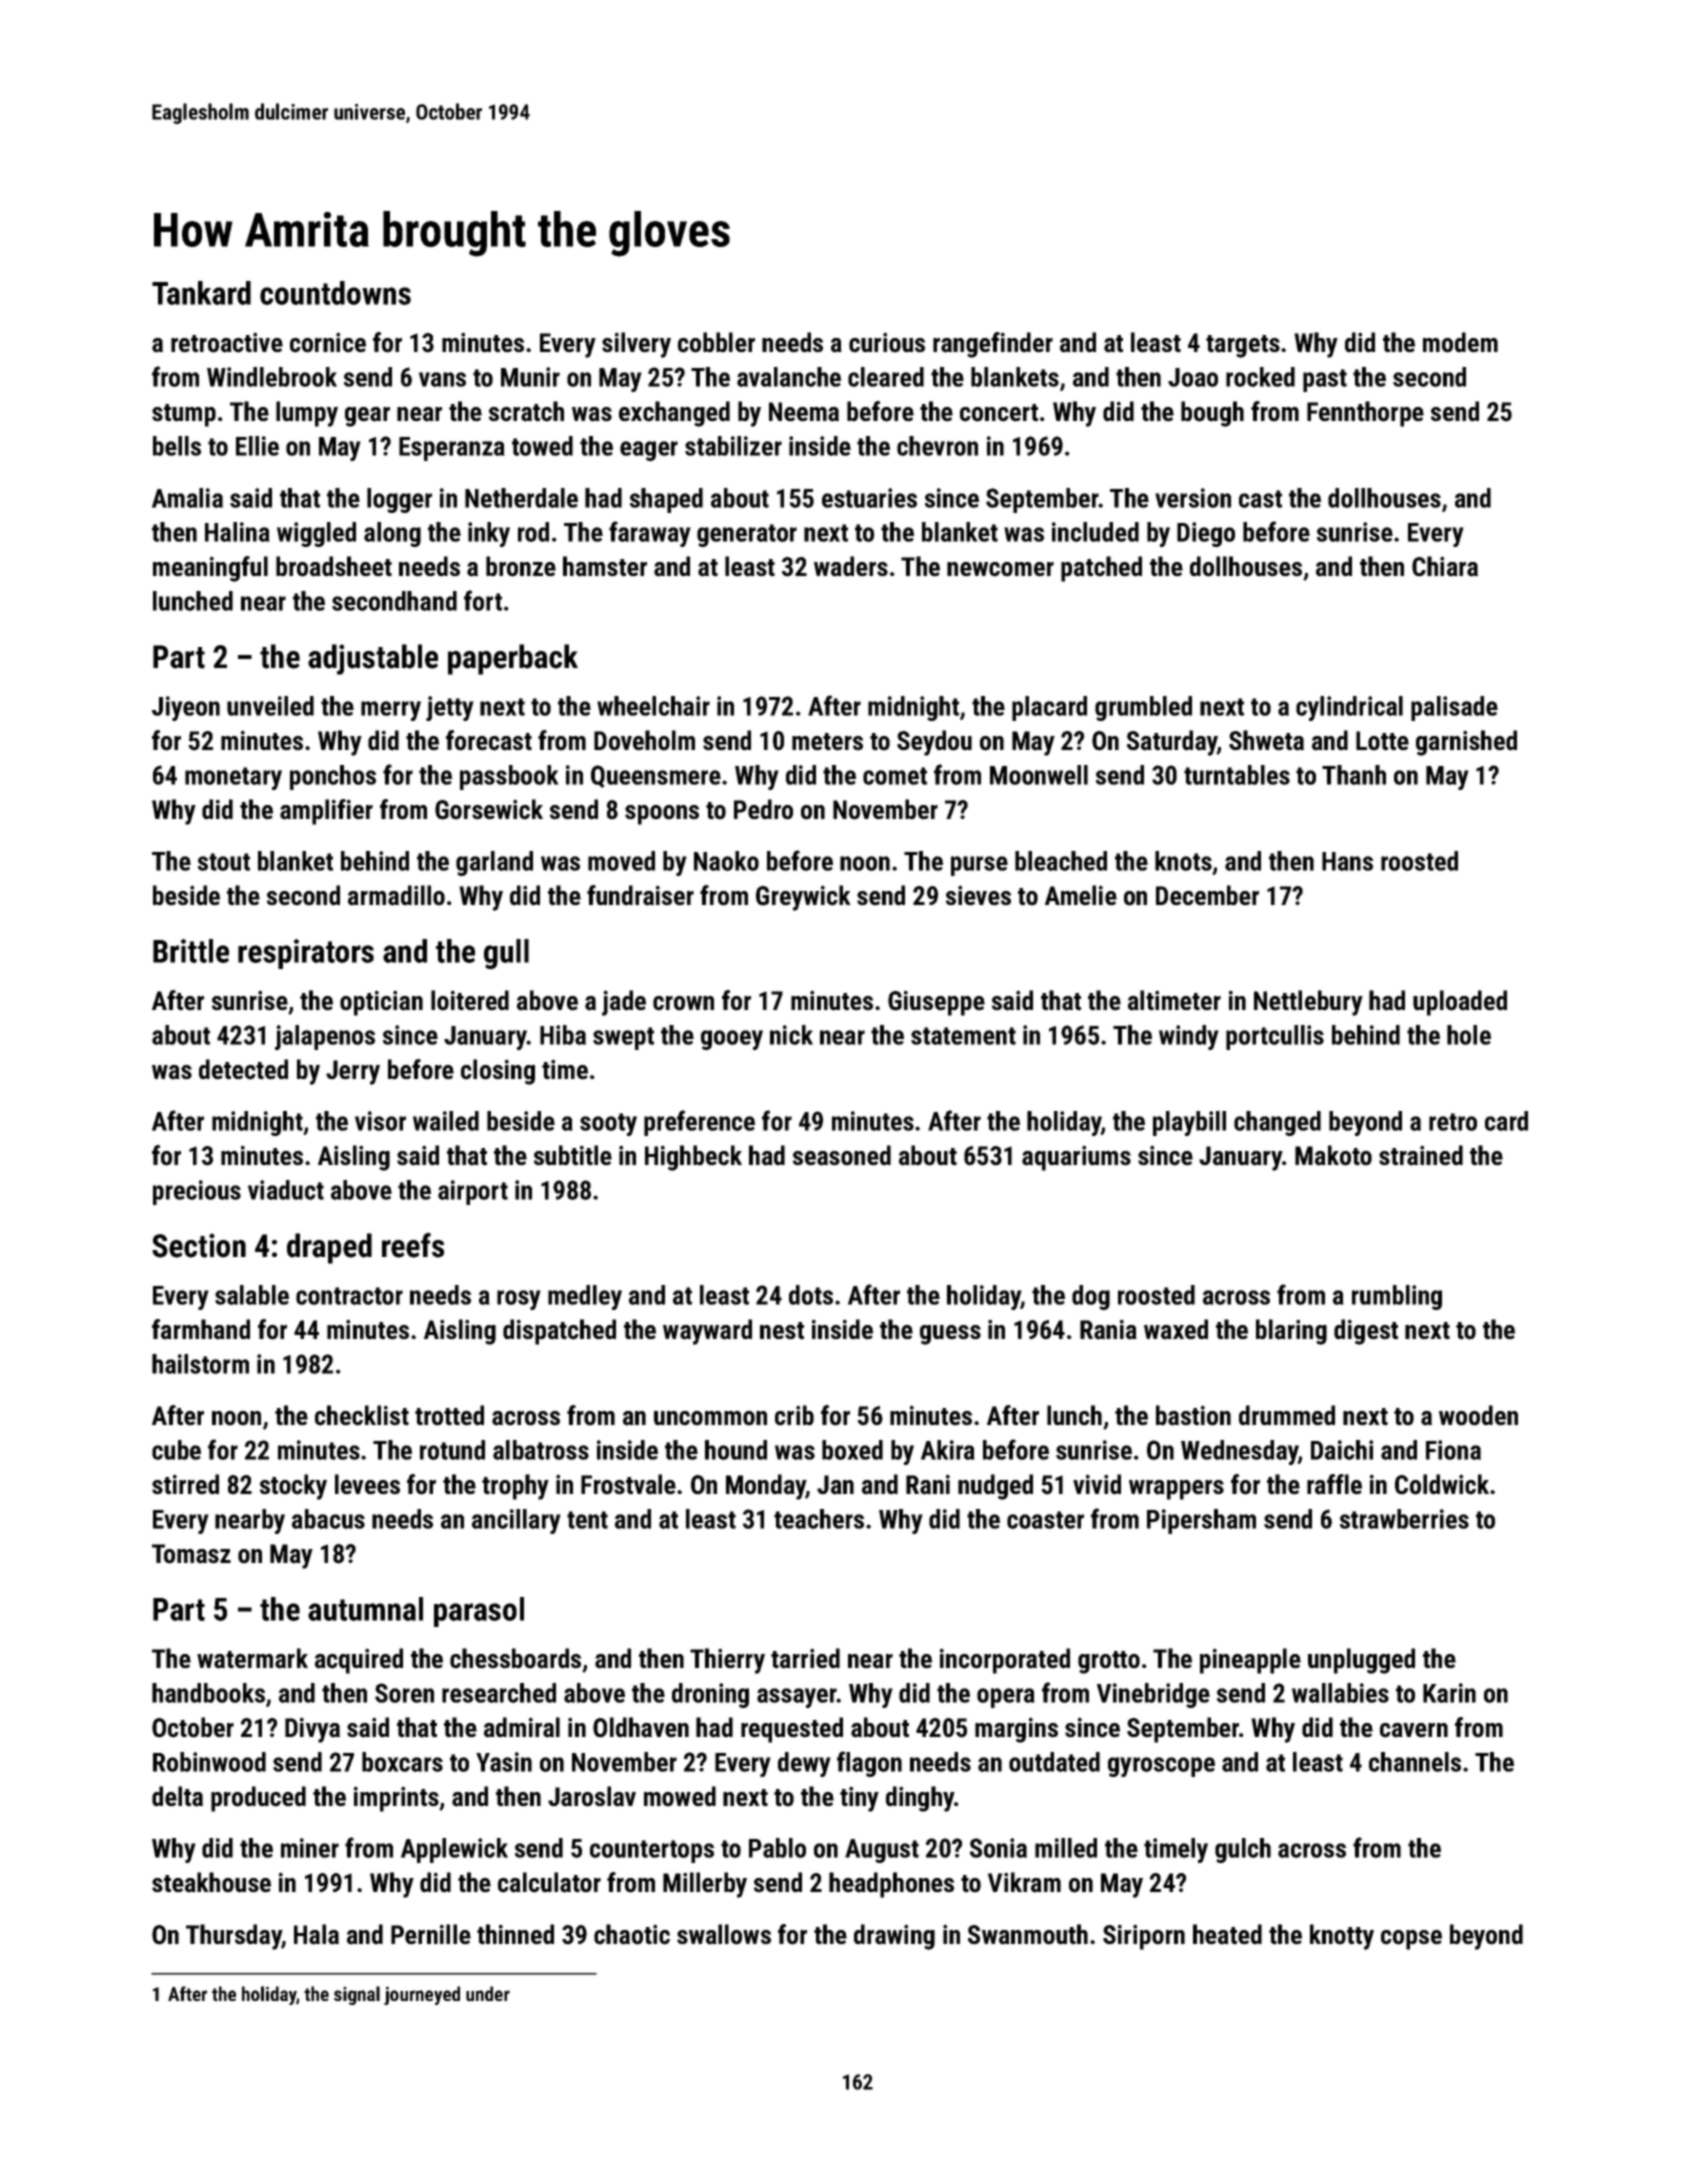  What do you see at coordinates (258, 1799) in the page?
I see `produced` at bounding box center [258, 1799].
